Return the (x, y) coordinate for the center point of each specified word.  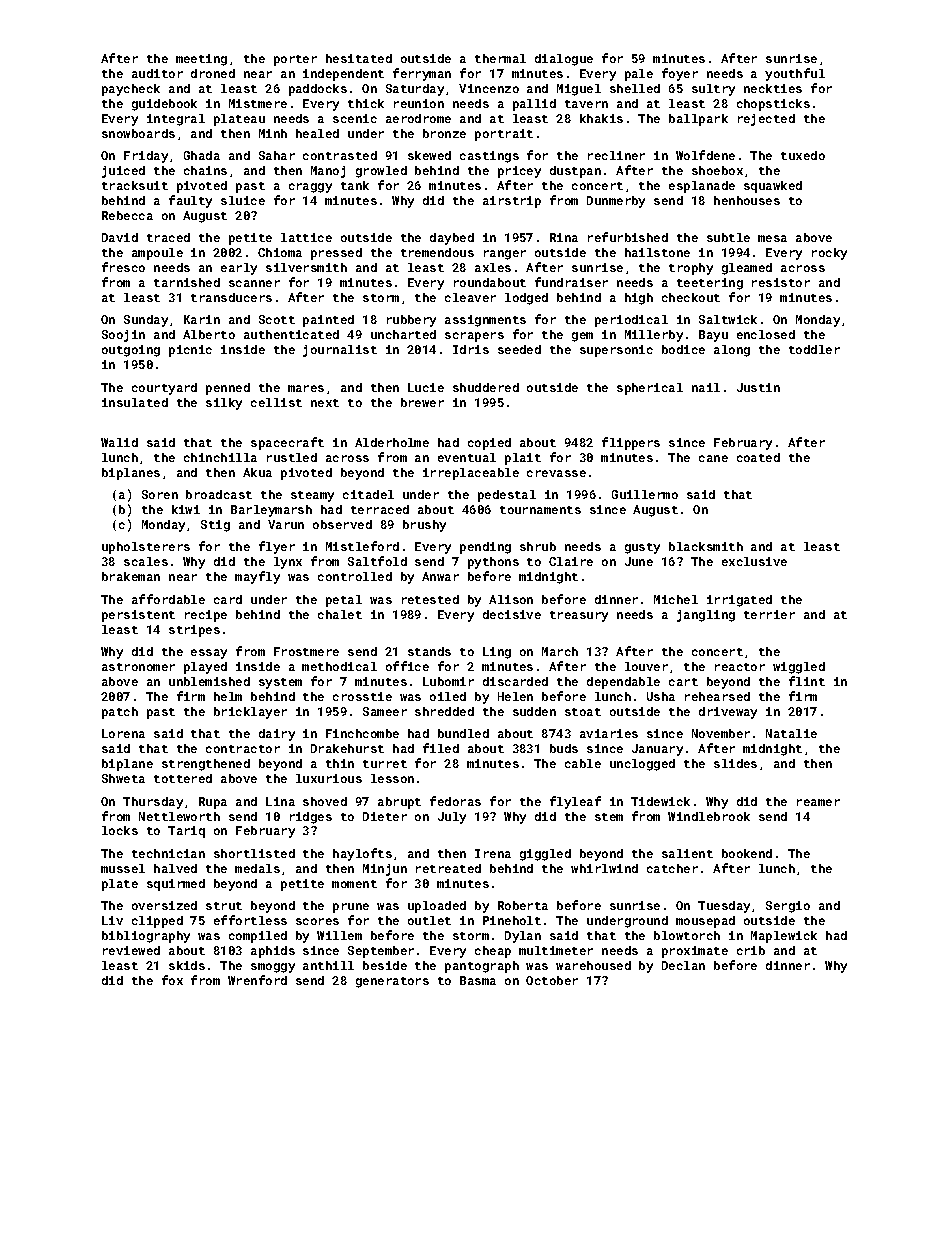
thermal (500, 58)
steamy (312, 496)
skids (187, 965)
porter (295, 60)
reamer (818, 802)
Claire (571, 561)
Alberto (209, 334)
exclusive (754, 561)
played (205, 668)
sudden (534, 711)
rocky (829, 254)
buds (564, 748)
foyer (680, 74)
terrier (769, 614)
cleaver (470, 297)
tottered (183, 778)
